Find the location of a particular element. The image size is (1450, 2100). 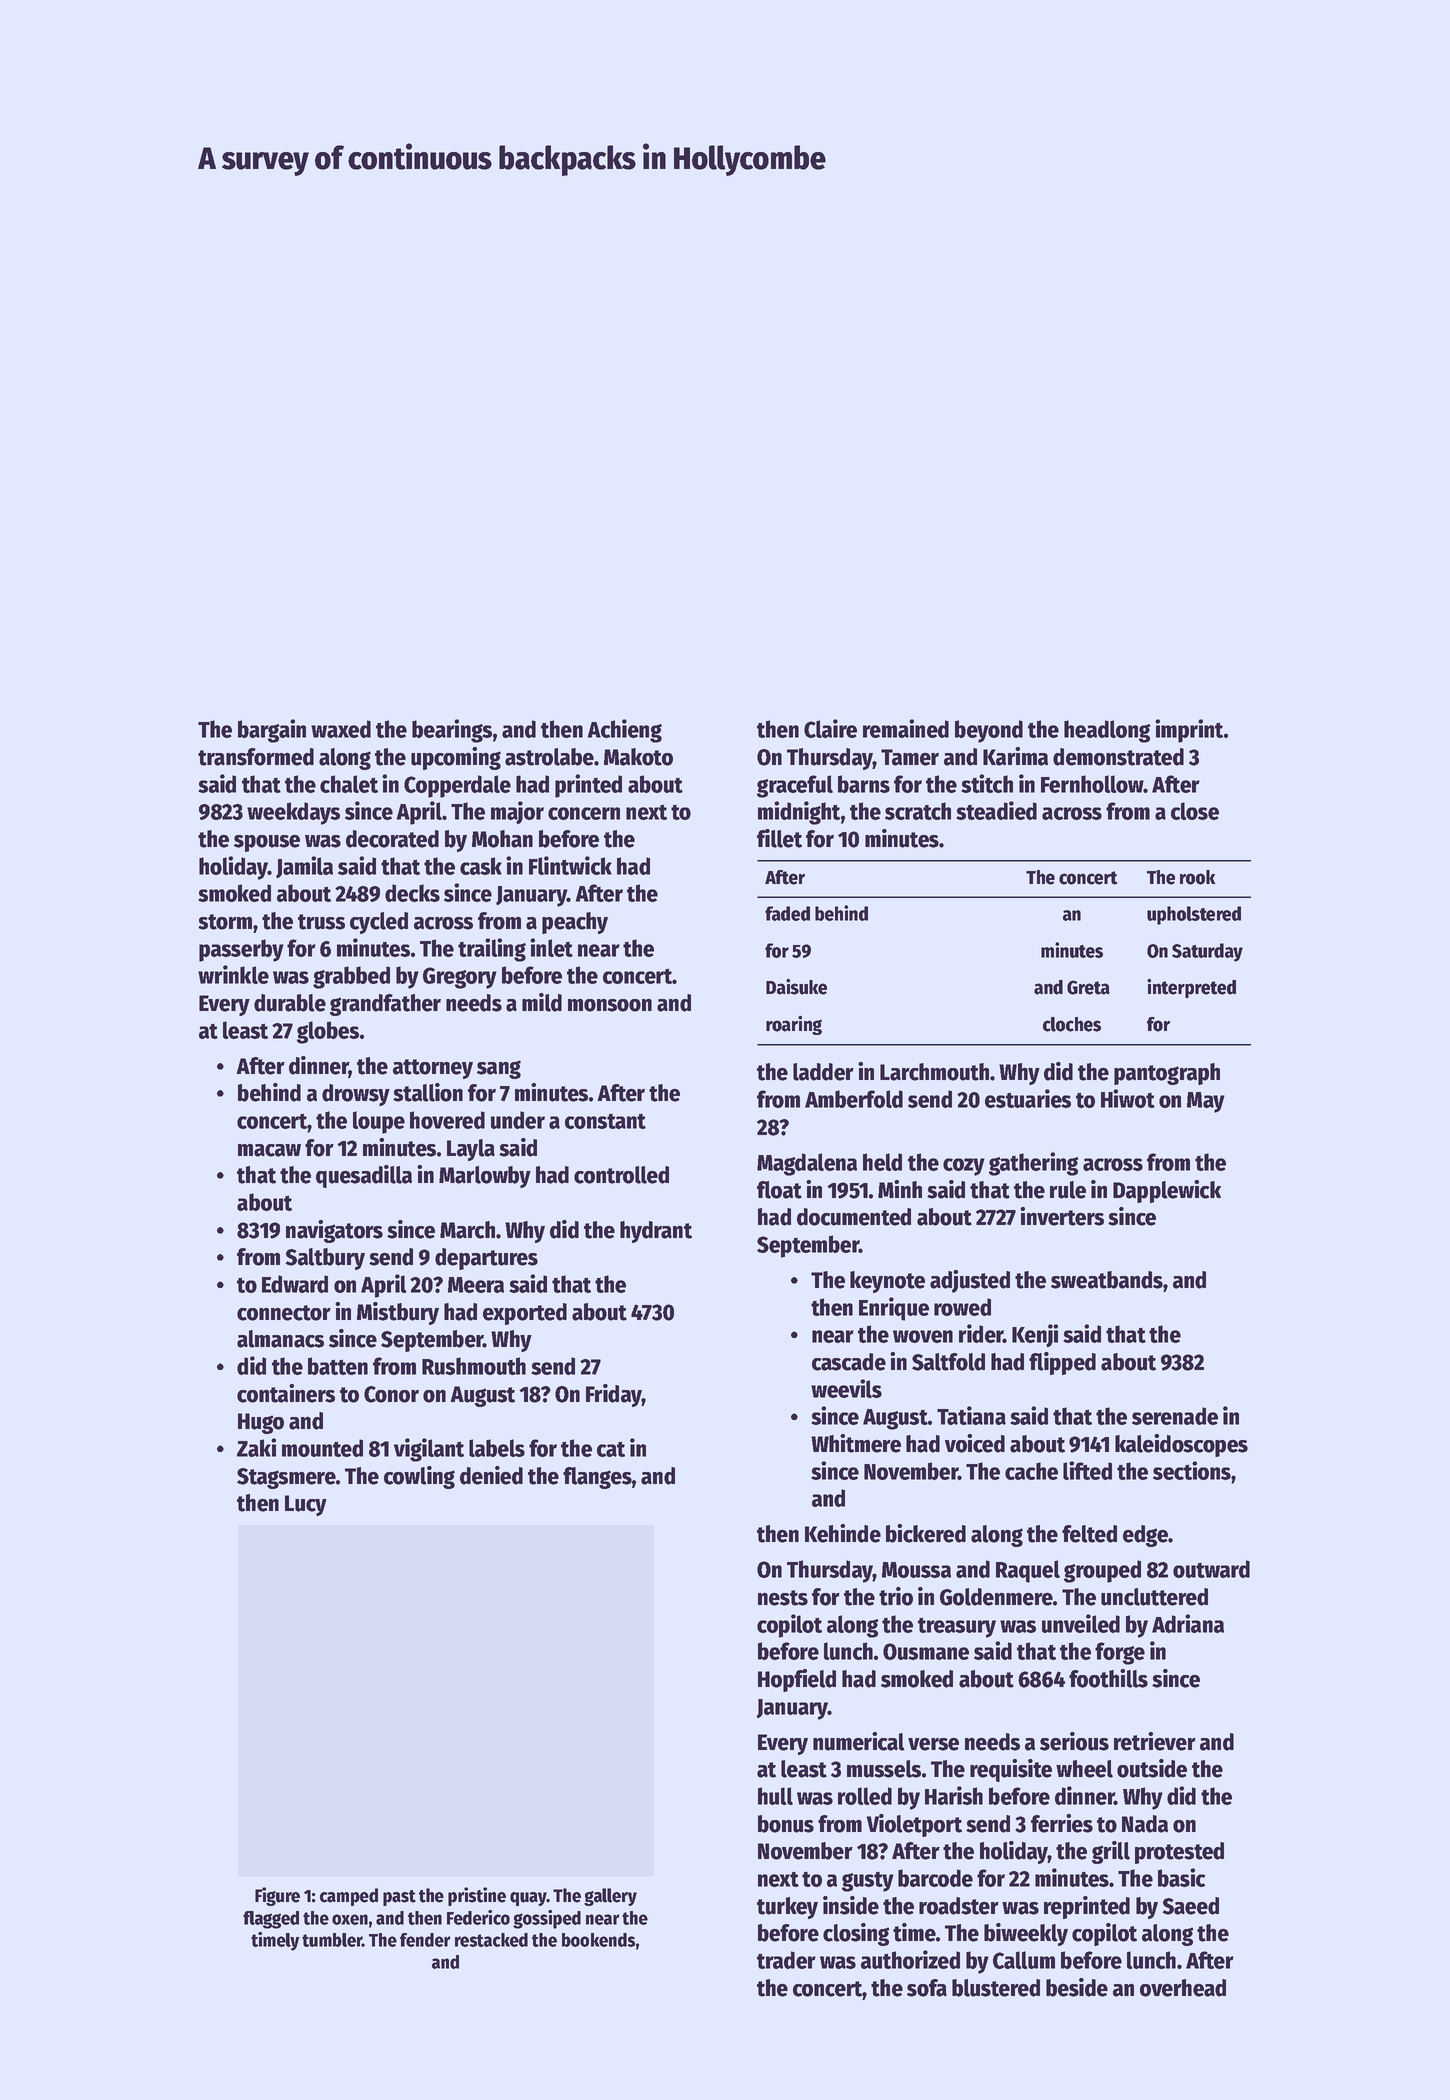

gathering is located at coordinates (1033, 1164).
